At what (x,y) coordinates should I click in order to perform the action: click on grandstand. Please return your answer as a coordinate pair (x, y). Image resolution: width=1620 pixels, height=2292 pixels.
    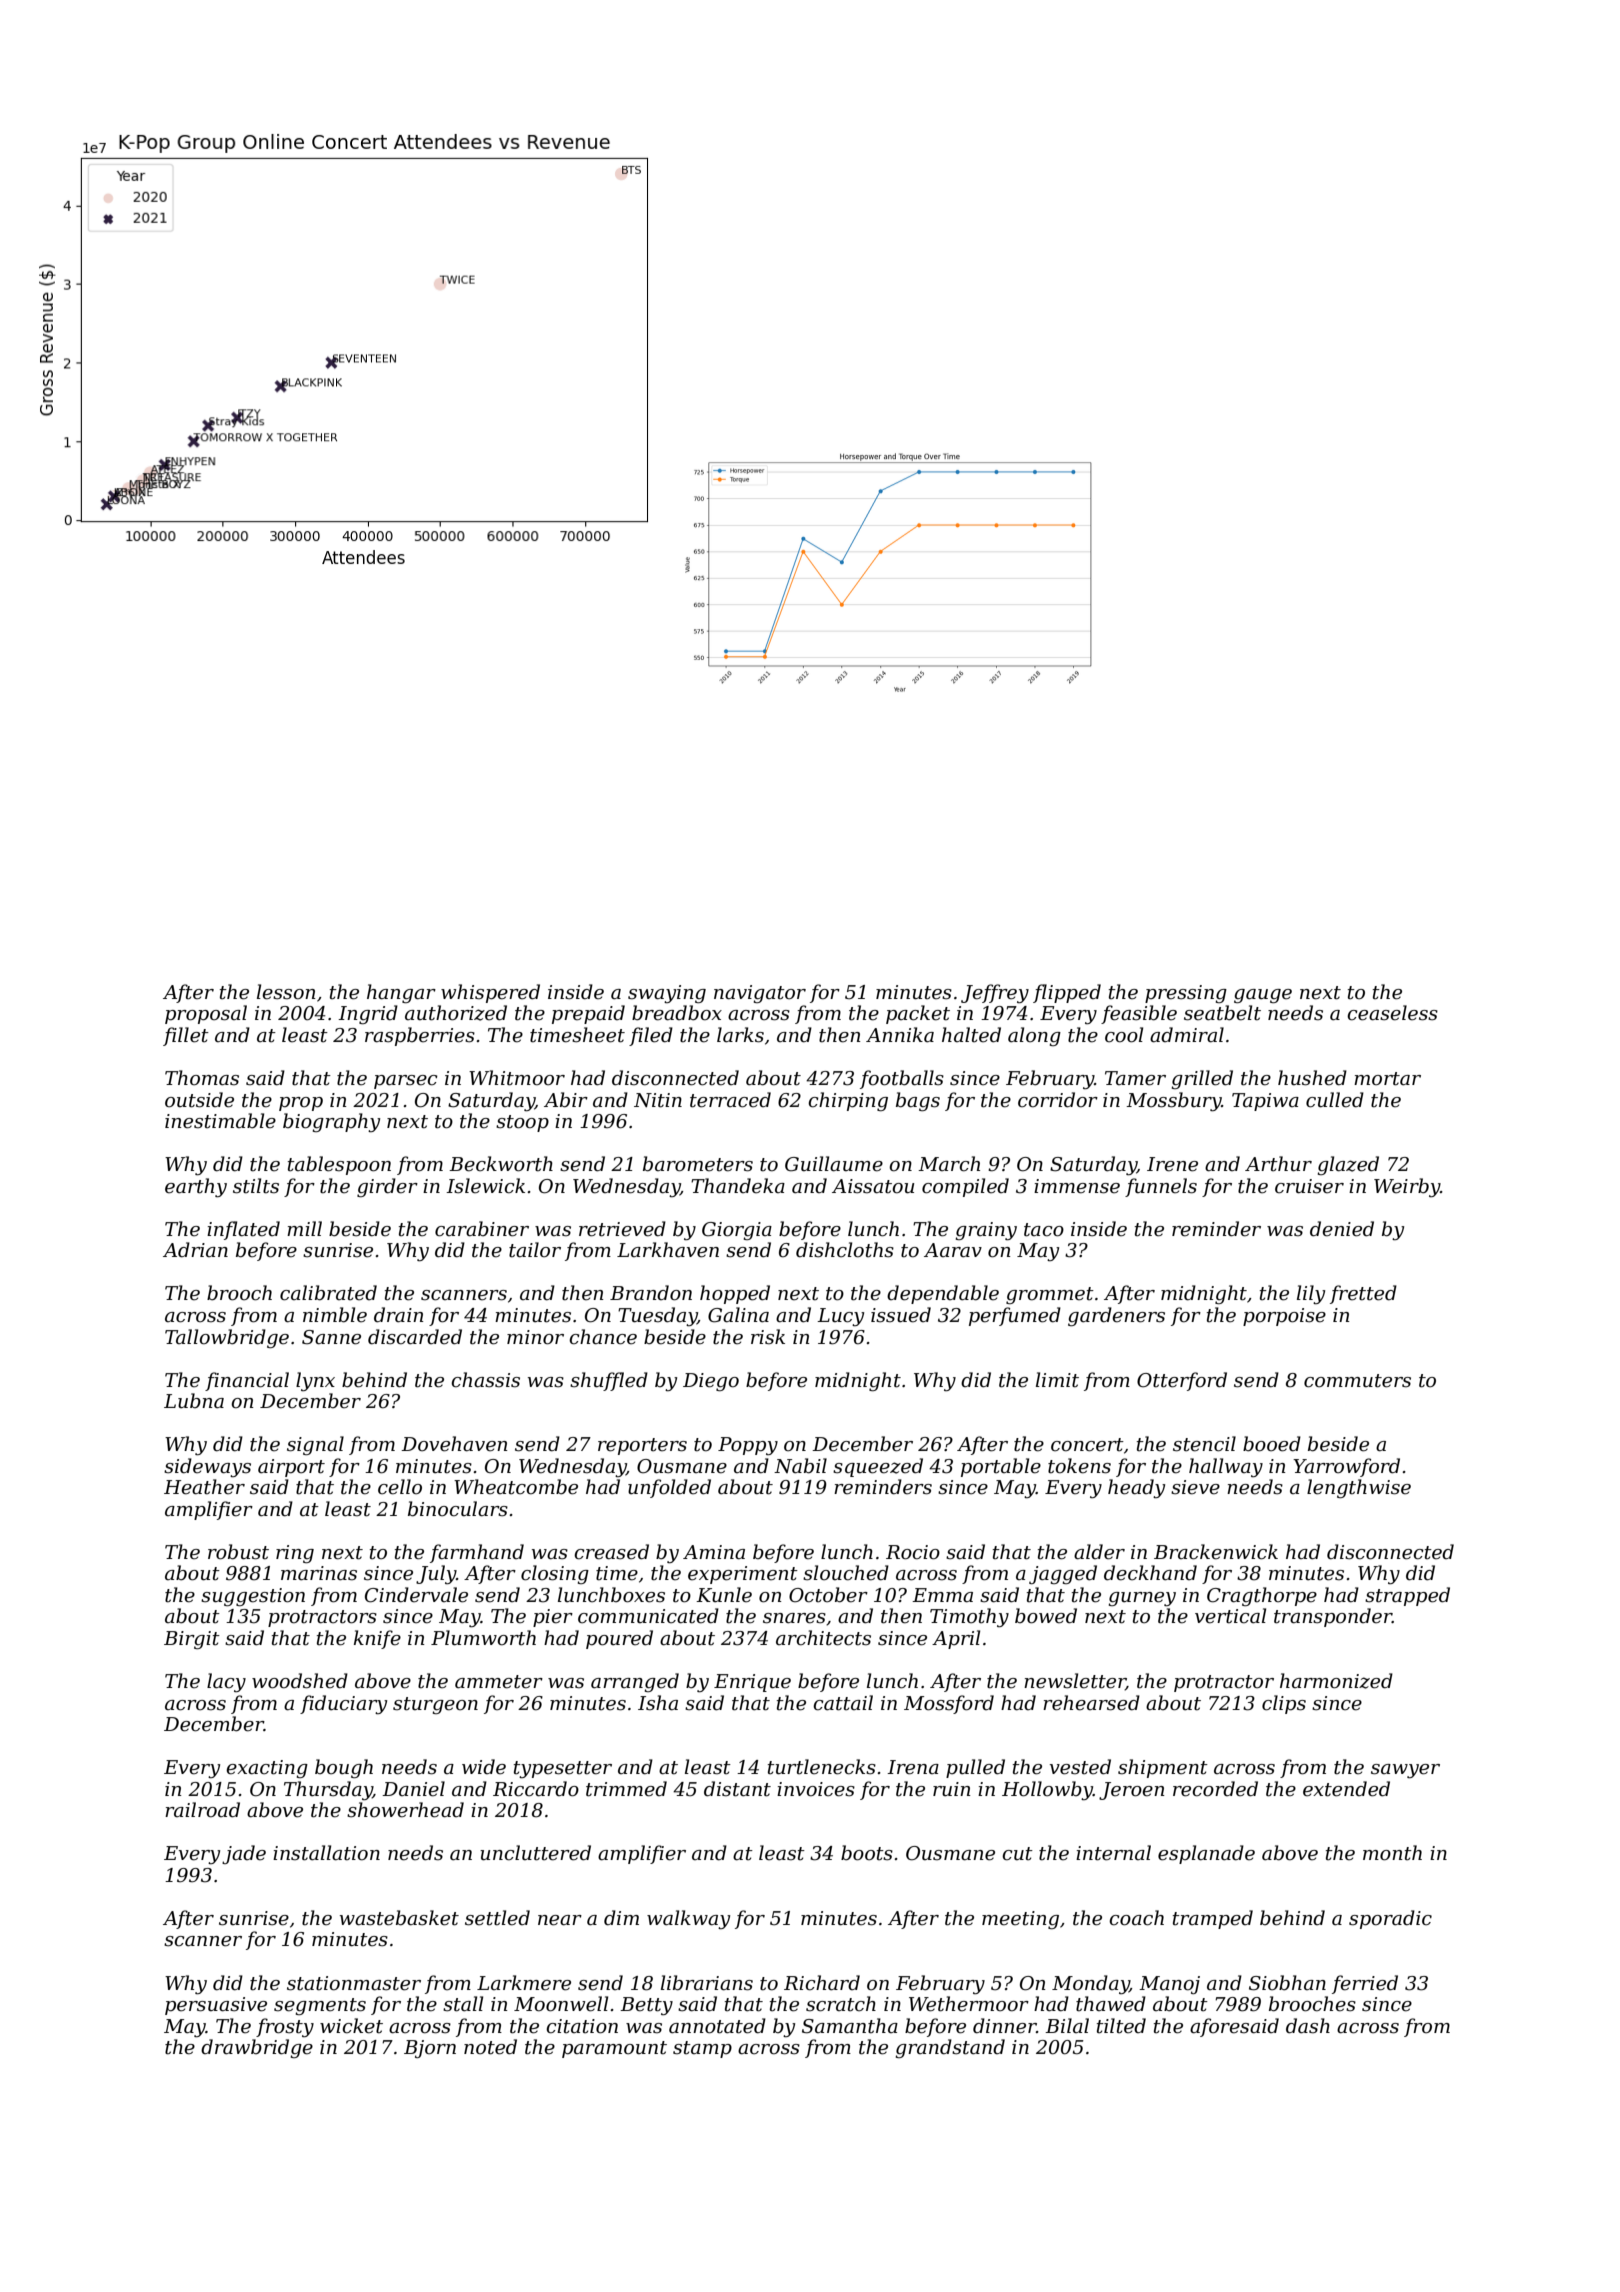
    Looking at the image, I should click on (950, 2048).
